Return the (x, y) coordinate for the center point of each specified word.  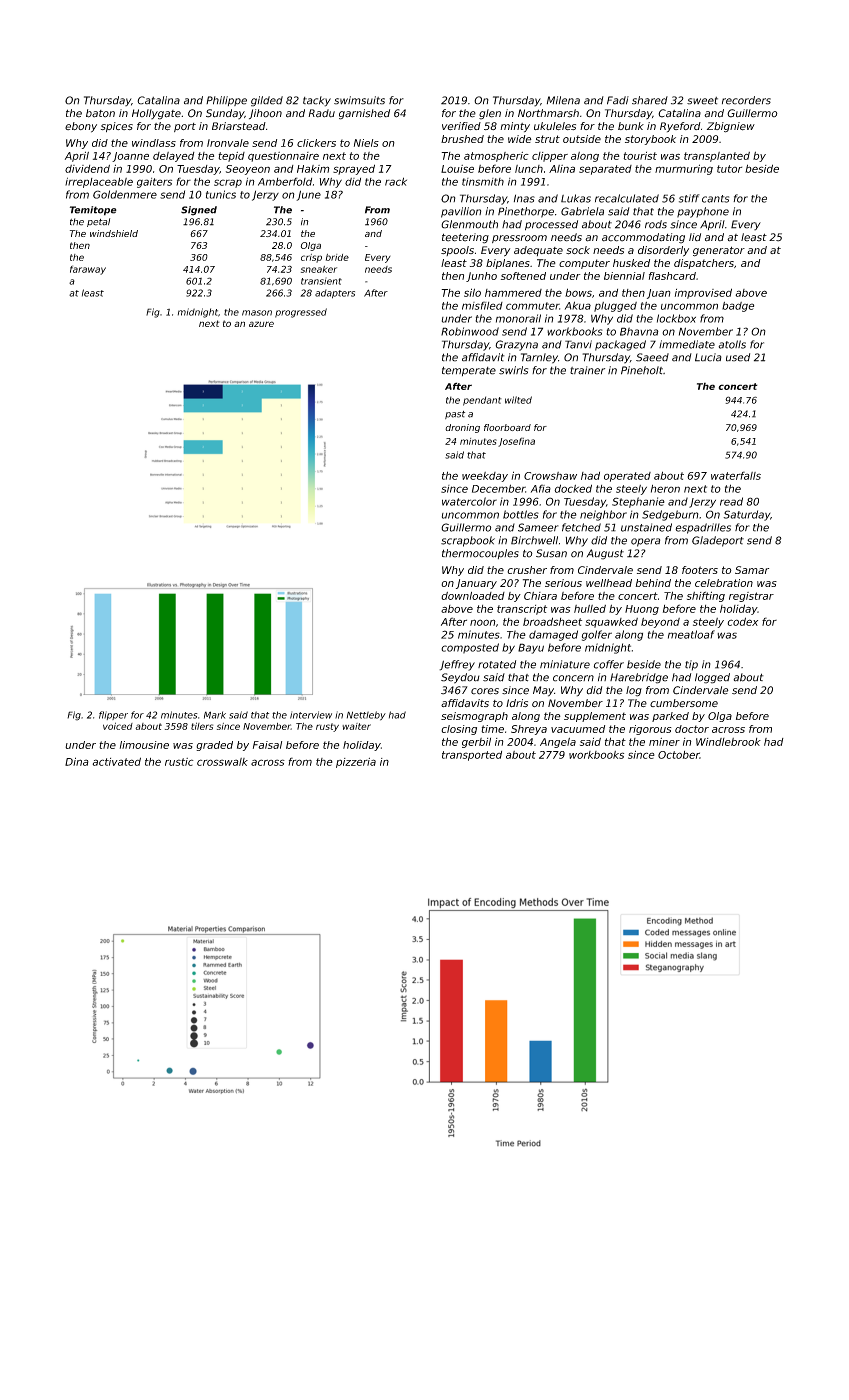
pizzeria (356, 763)
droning (462, 428)
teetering (465, 238)
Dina (77, 761)
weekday (485, 477)
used (738, 357)
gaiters (154, 183)
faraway (88, 270)
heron (665, 489)
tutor (729, 169)
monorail (518, 318)
